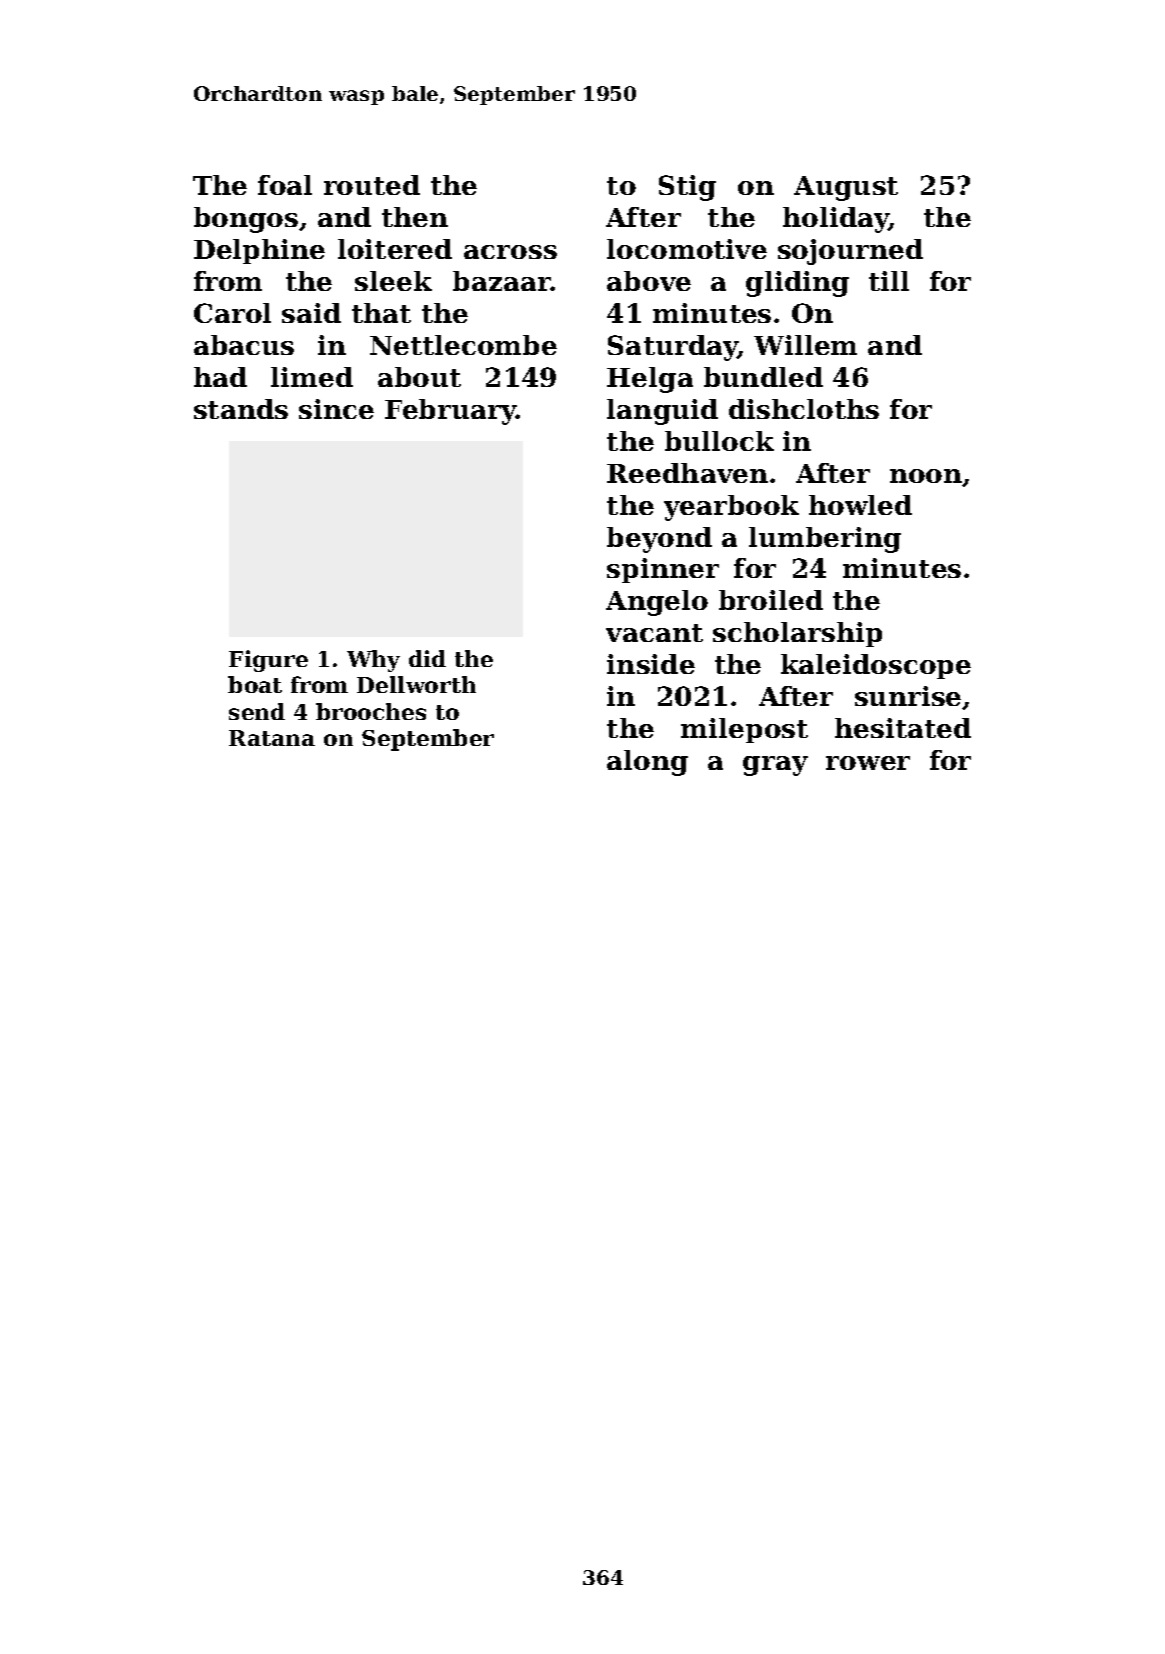 This document has width=1165, height=1654. What do you see at coordinates (268, 661) in the document?
I see `Figure` at bounding box center [268, 661].
